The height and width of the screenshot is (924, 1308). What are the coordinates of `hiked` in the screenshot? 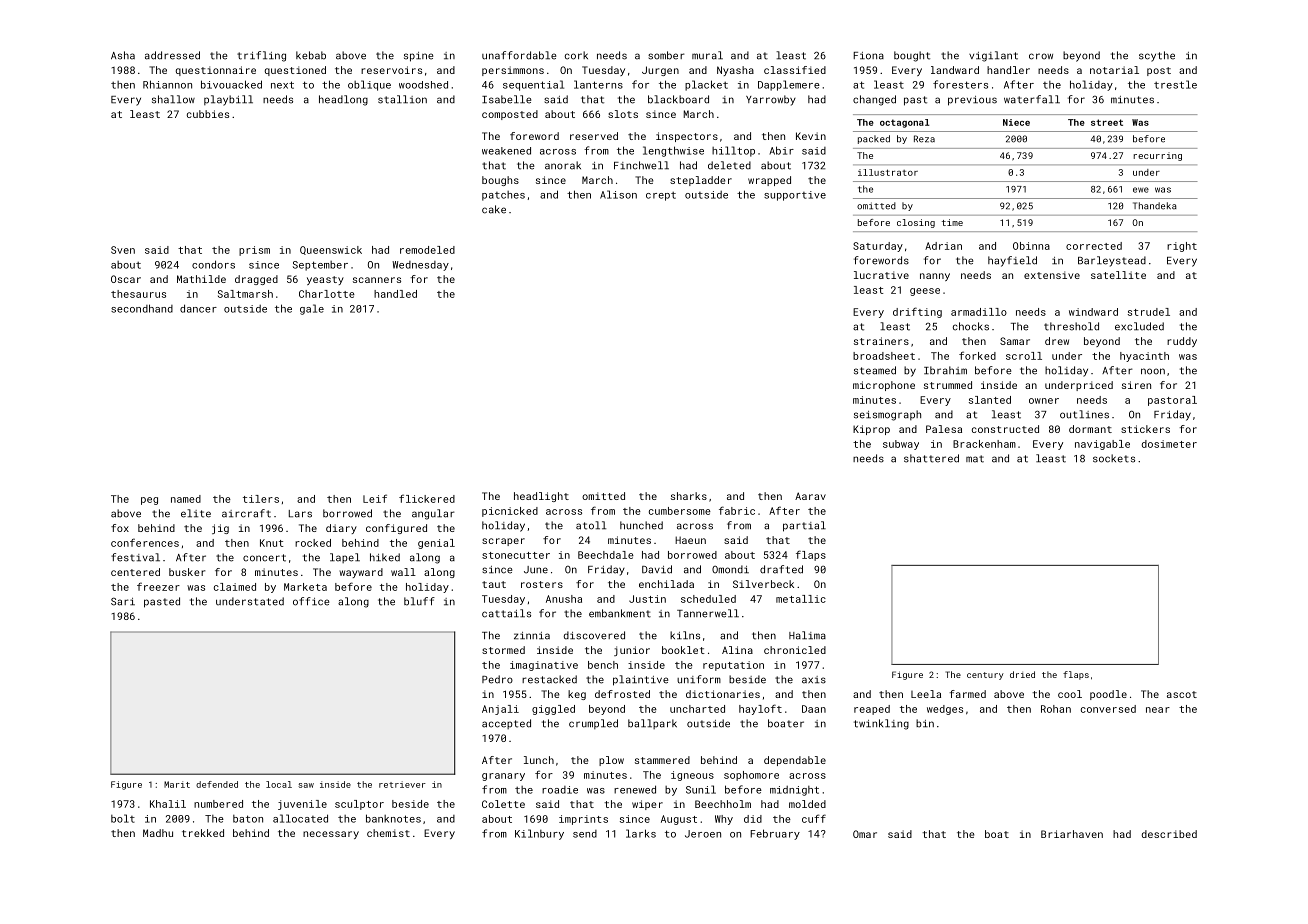 It's located at (385, 557).
